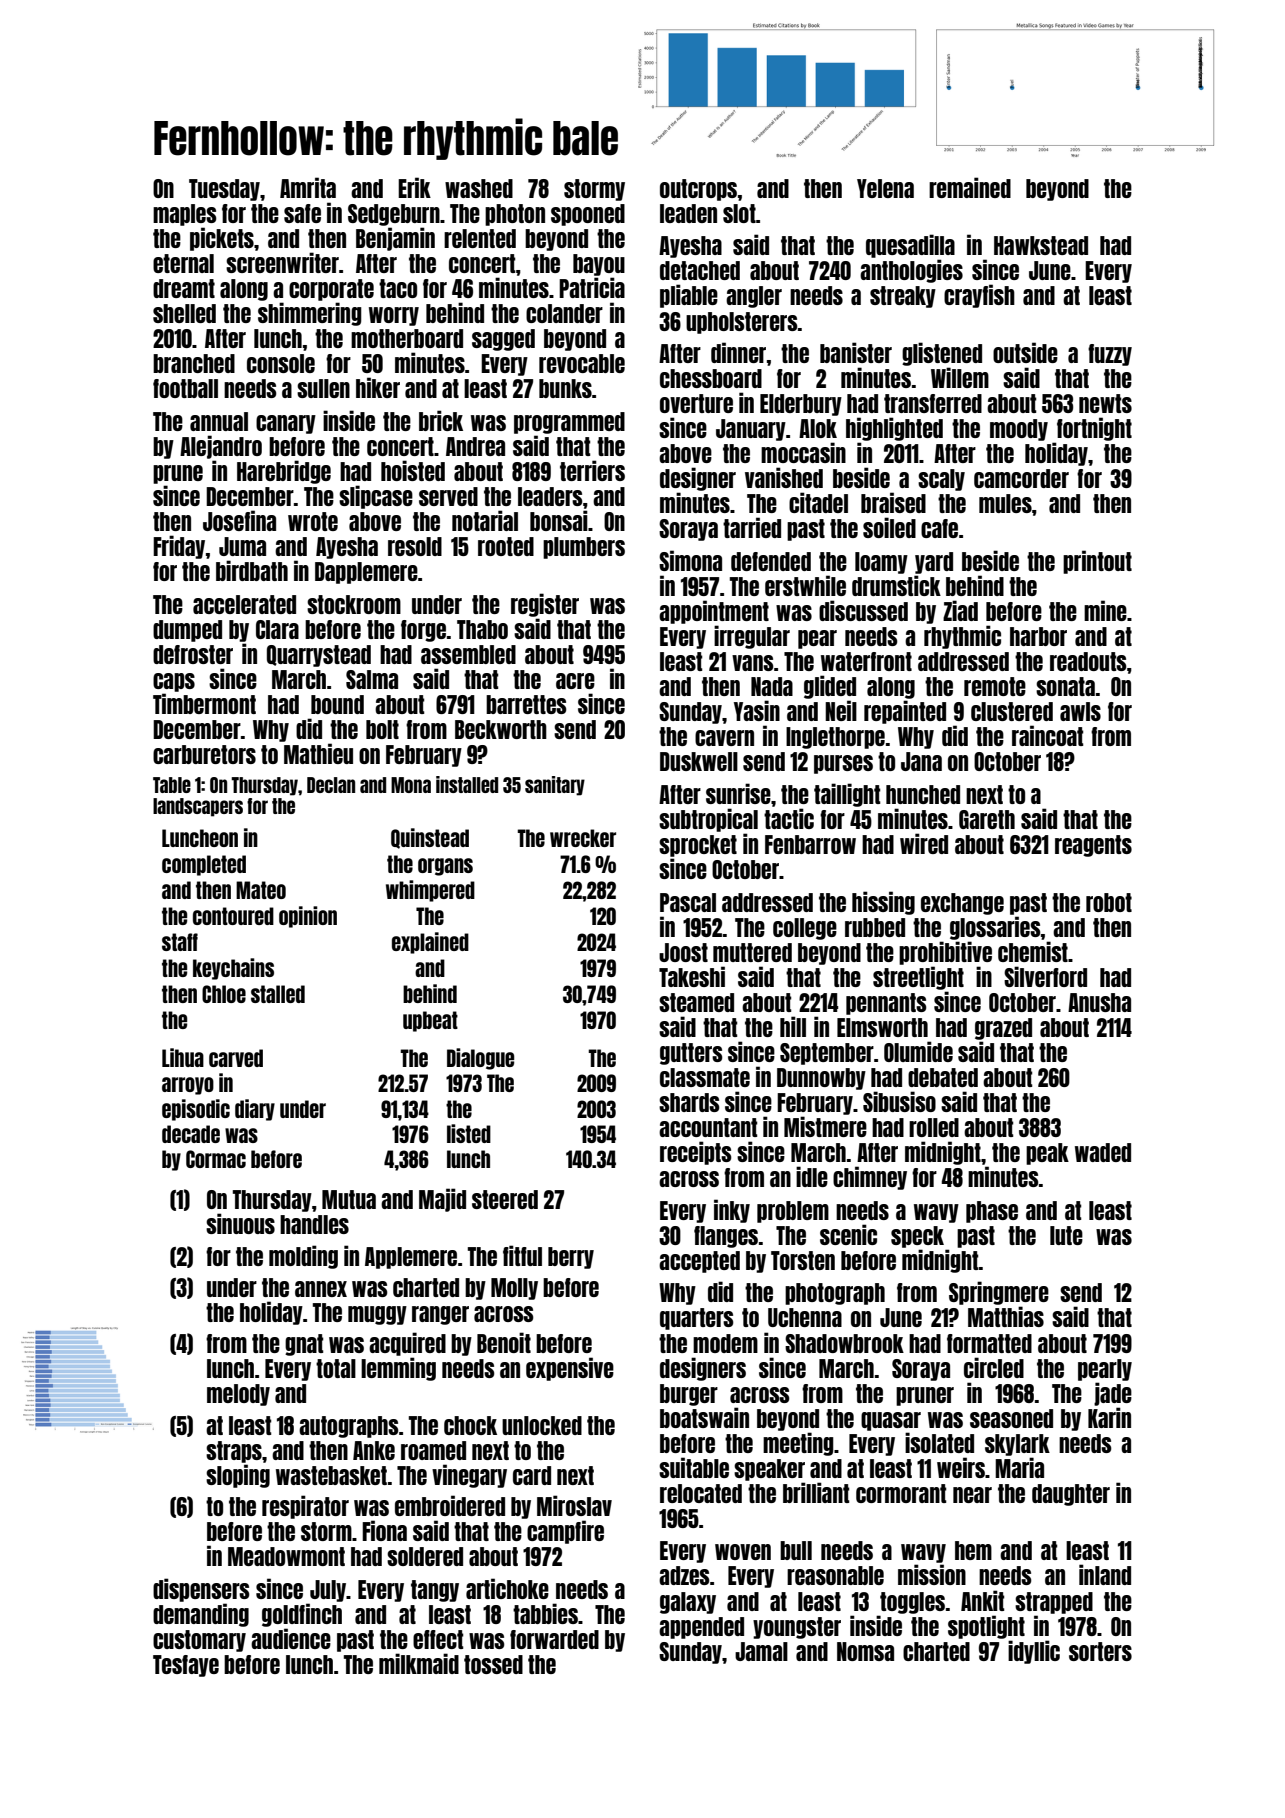 The width and height of the image is (1285, 1818). I want to click on listed, so click(469, 1133).
